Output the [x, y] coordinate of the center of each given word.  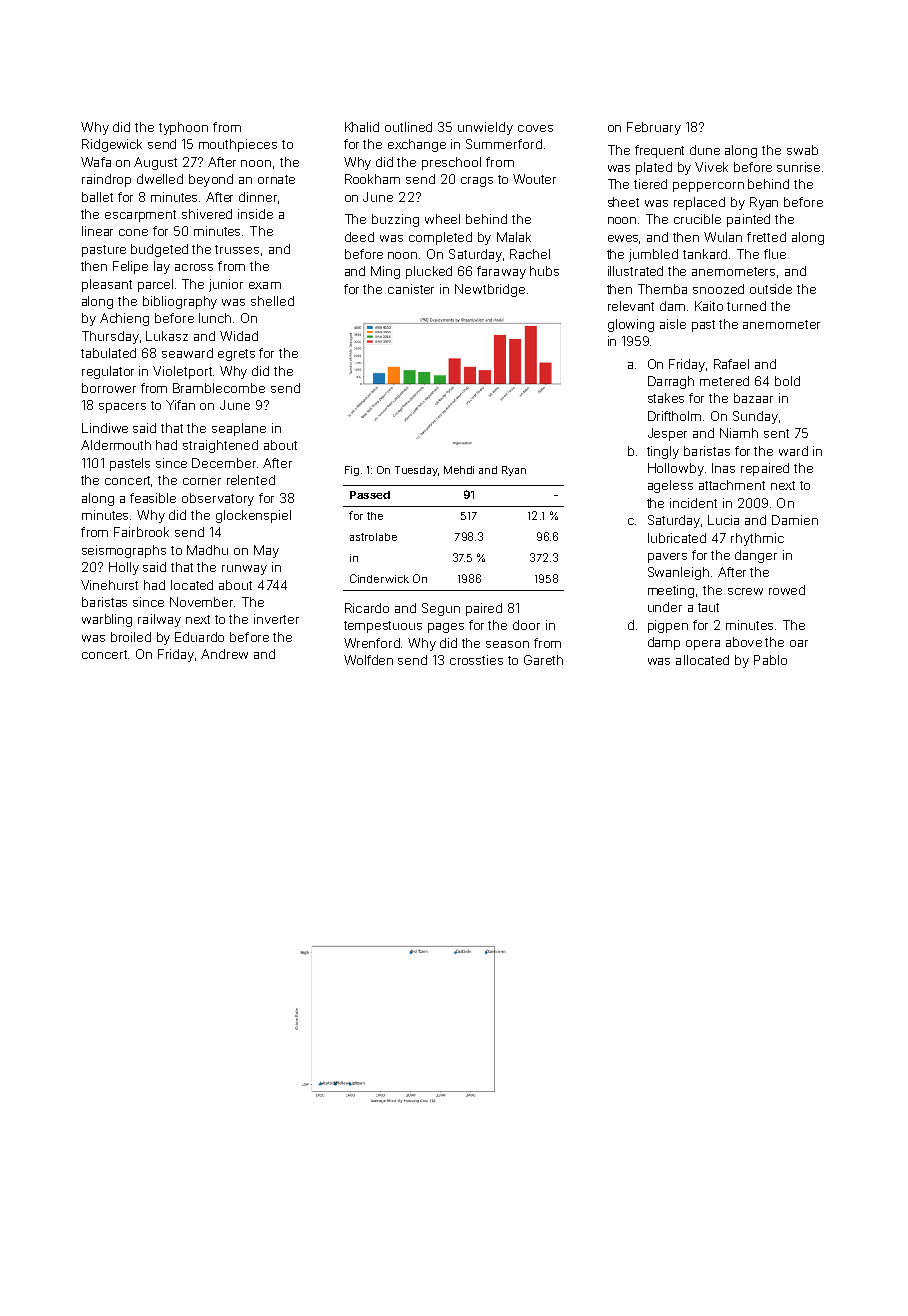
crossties [476, 660]
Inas [723, 468]
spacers [122, 408]
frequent [659, 151]
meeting [671, 591]
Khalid [362, 127]
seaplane [239, 429]
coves [535, 128]
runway [244, 570]
